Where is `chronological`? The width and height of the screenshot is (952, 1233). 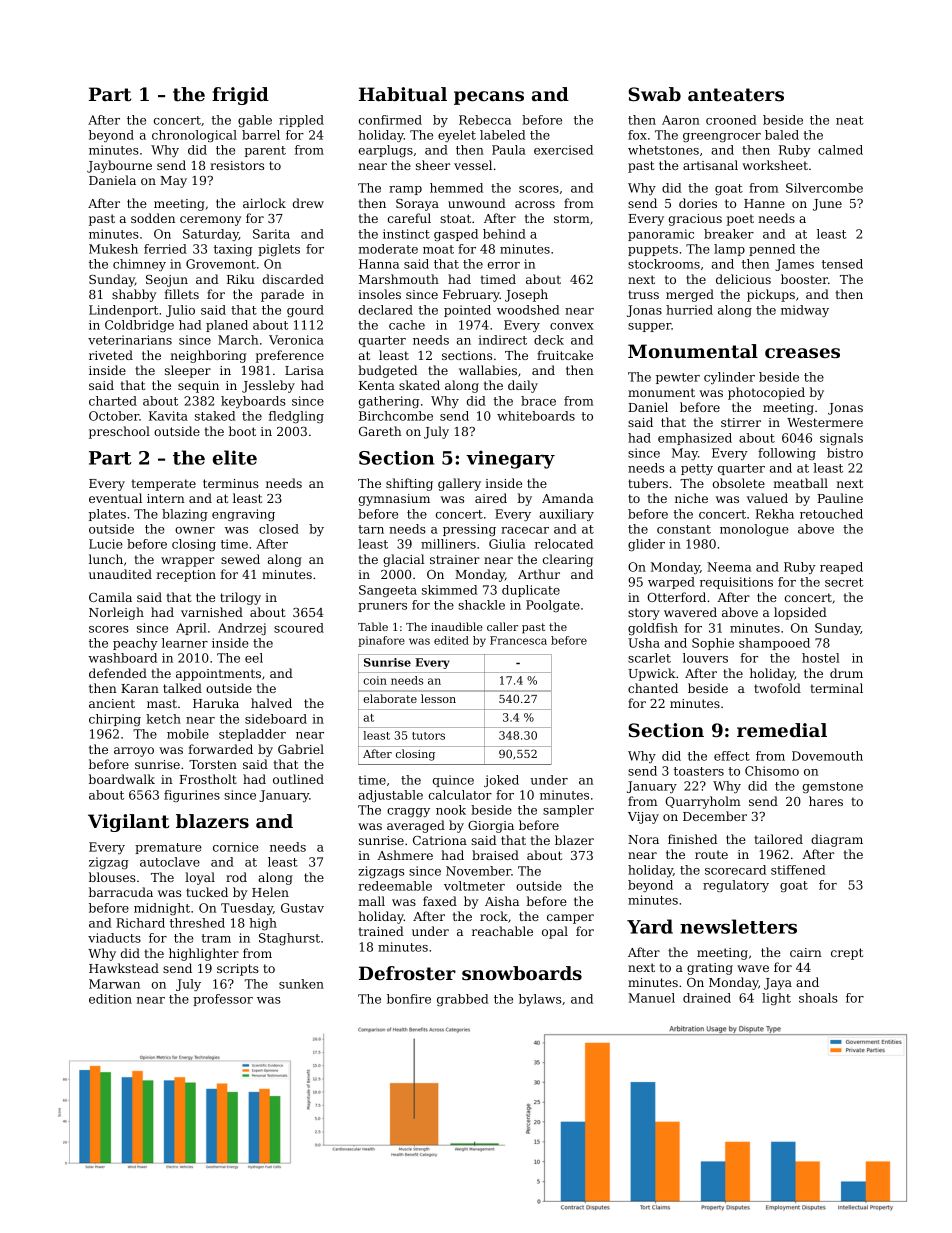 chronological is located at coordinates (194, 136).
